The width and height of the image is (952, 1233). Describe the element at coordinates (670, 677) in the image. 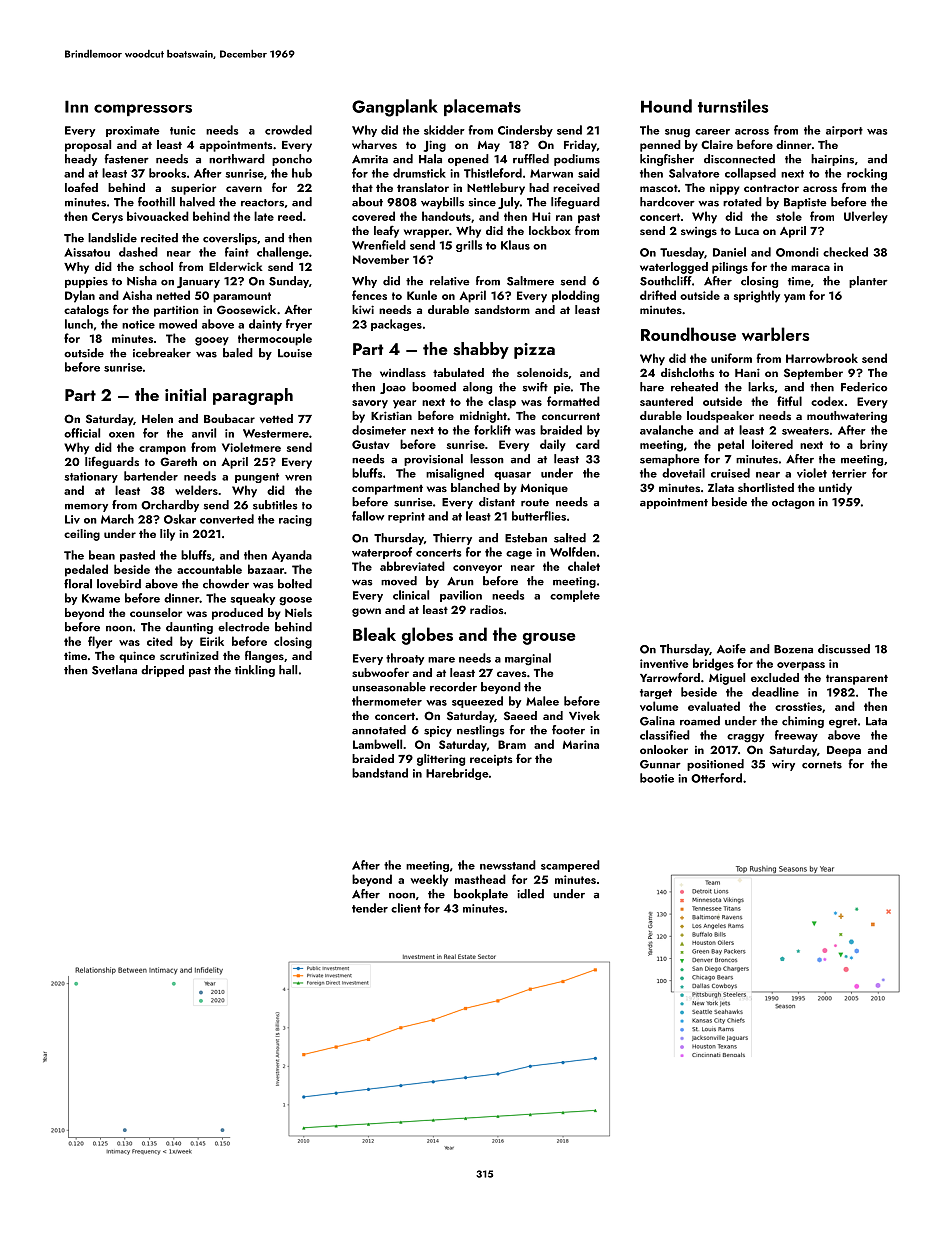

I see `Yarrowford` at that location.
